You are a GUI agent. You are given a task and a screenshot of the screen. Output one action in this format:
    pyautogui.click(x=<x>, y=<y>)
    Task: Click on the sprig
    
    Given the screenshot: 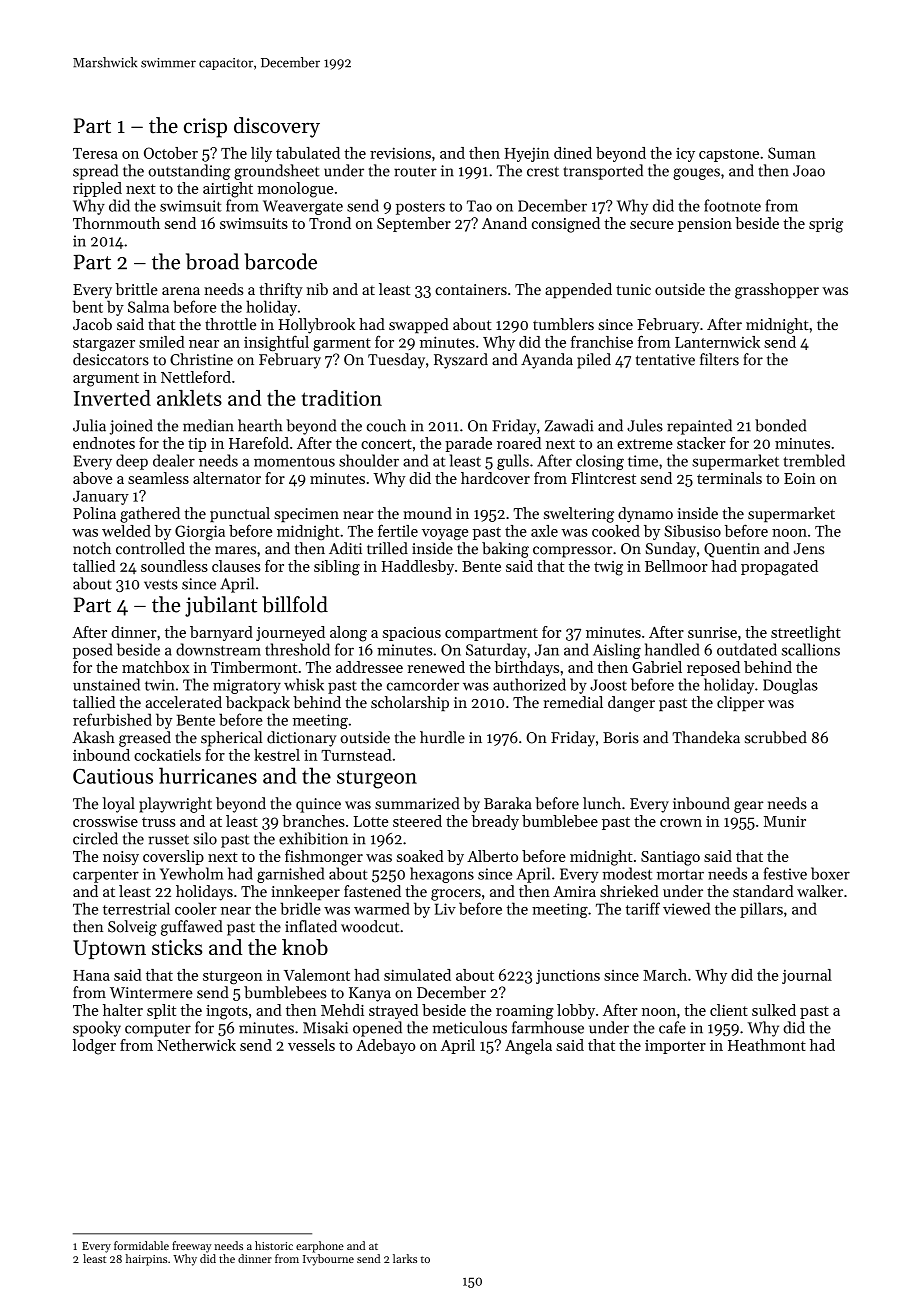 What is the action you would take?
    pyautogui.click(x=826, y=225)
